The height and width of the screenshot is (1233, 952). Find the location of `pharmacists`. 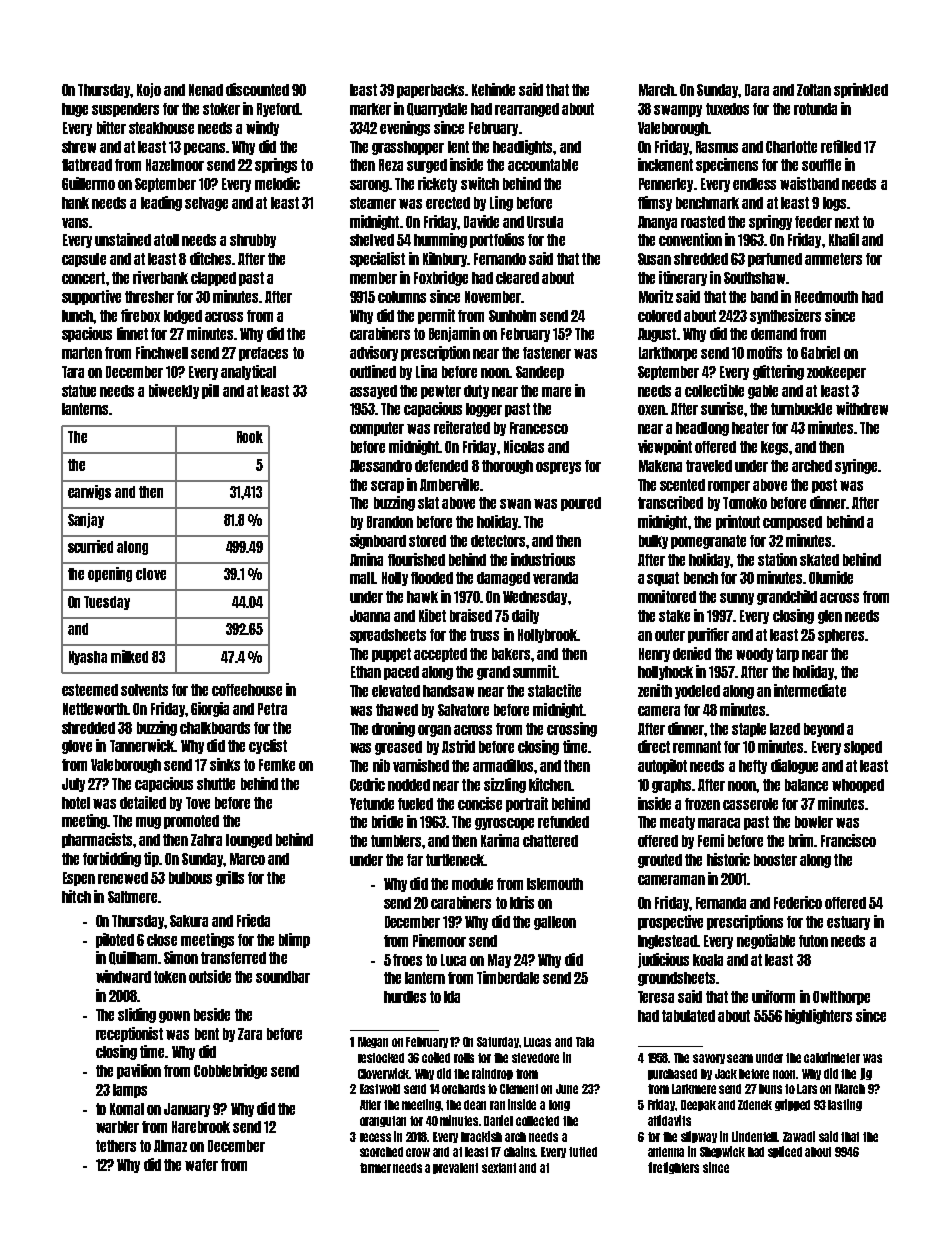

pharmacists is located at coordinates (97, 840).
